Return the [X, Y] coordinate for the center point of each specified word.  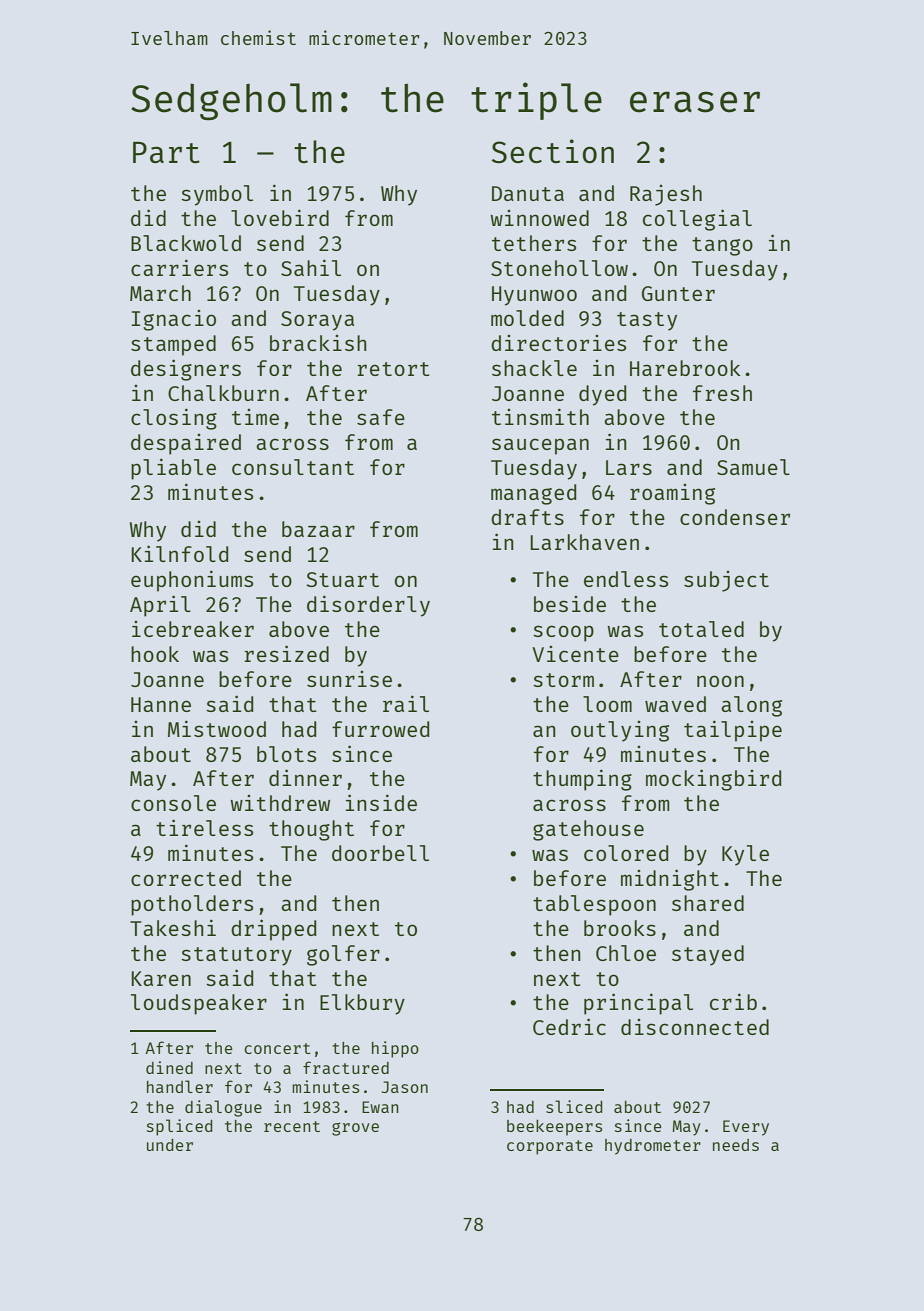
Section [553, 151]
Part [166, 152]
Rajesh [666, 195]
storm [563, 680]
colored [626, 853]
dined [169, 1067]
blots [286, 754]
